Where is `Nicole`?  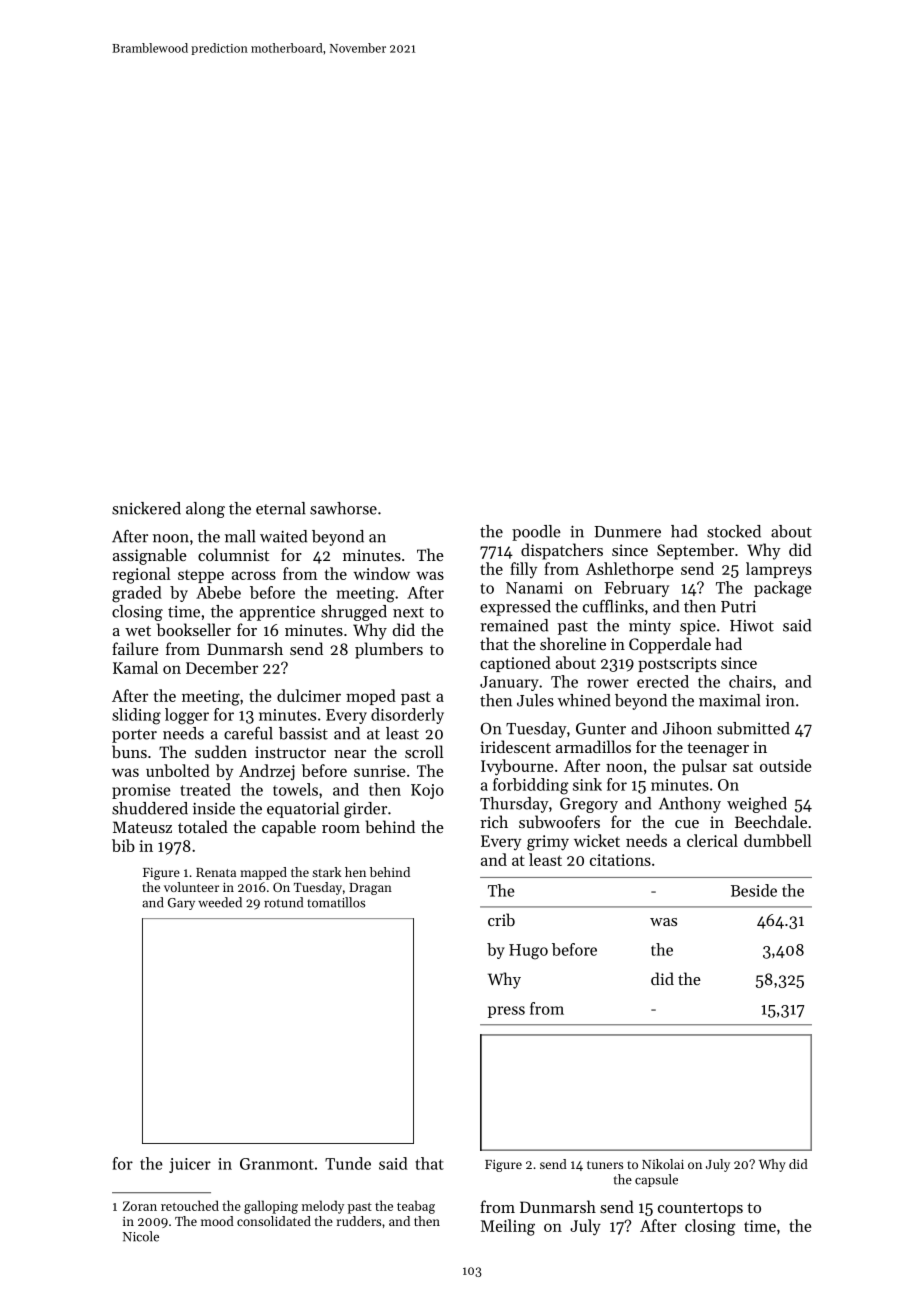 Nicole is located at coordinates (141, 1236).
